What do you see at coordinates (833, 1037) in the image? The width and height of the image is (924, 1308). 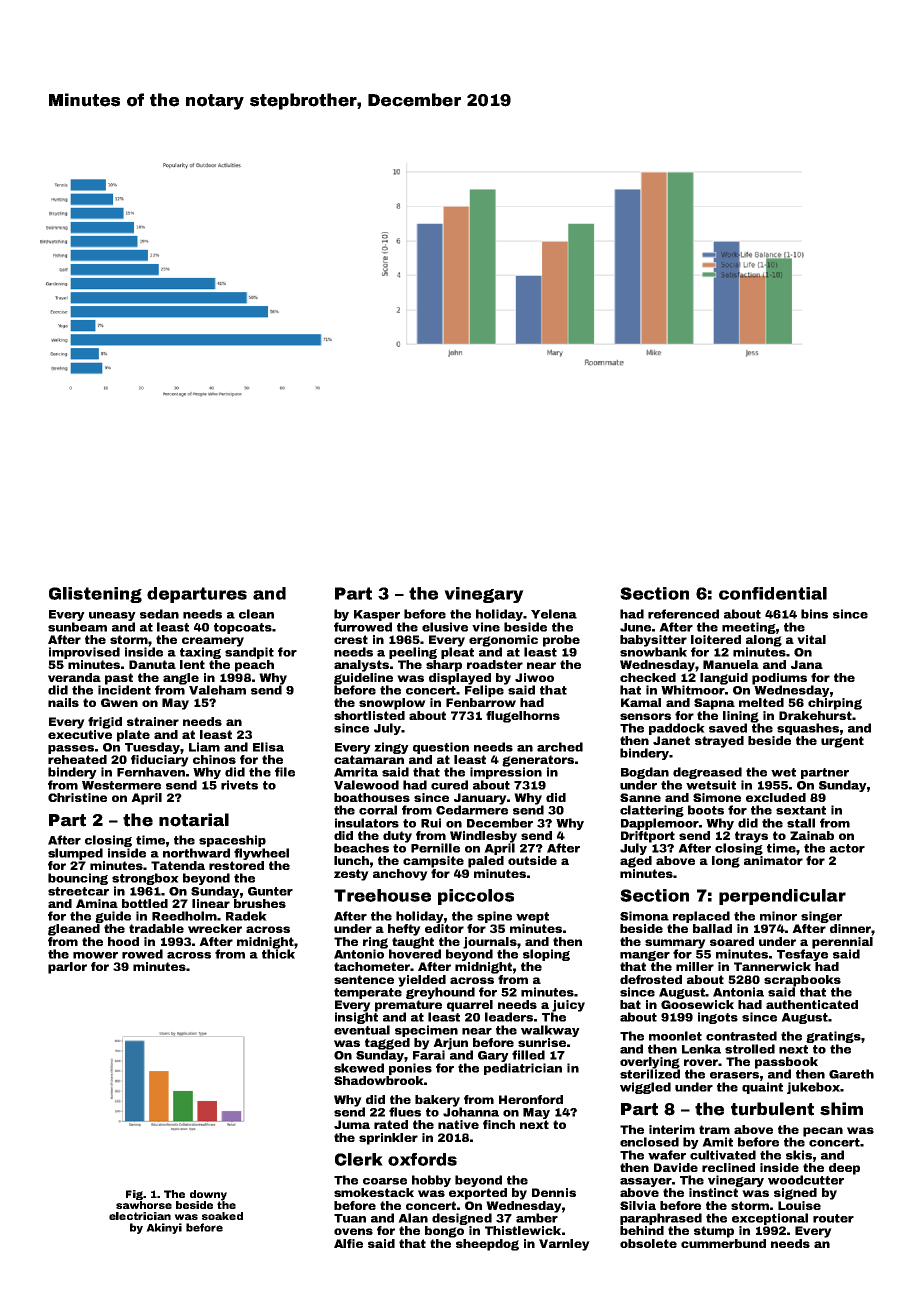 I see `gratings` at bounding box center [833, 1037].
